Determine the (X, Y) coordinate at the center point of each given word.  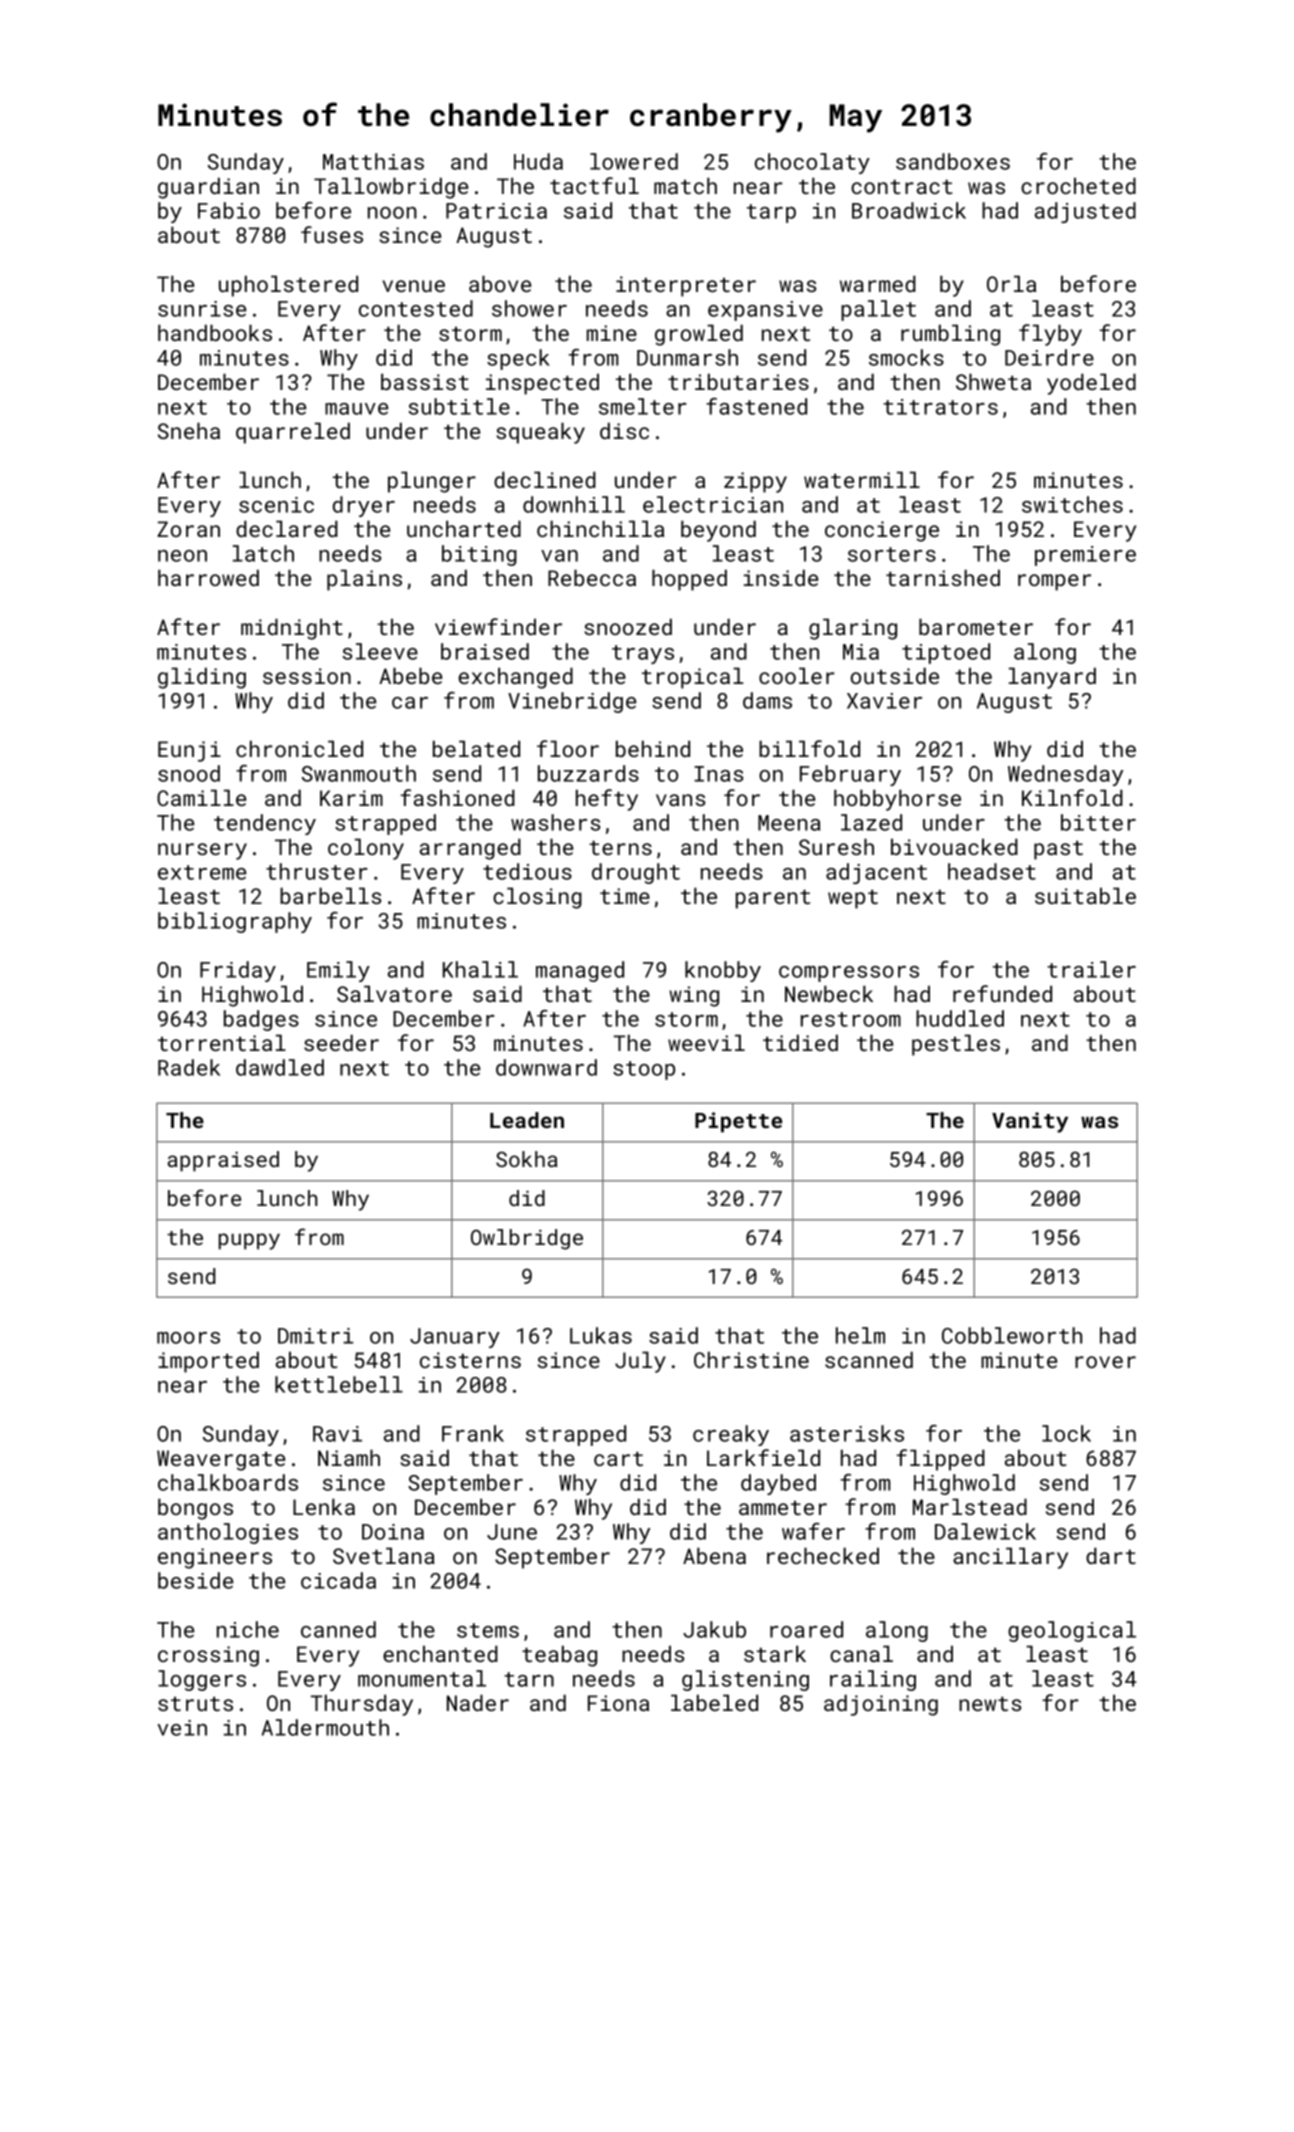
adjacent (876, 873)
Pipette (738, 1122)
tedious (527, 871)
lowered (634, 161)
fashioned (458, 797)
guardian (208, 188)
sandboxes (953, 161)
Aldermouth (325, 1727)
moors (188, 1338)
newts (990, 1704)
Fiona (618, 1703)
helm (860, 1335)
